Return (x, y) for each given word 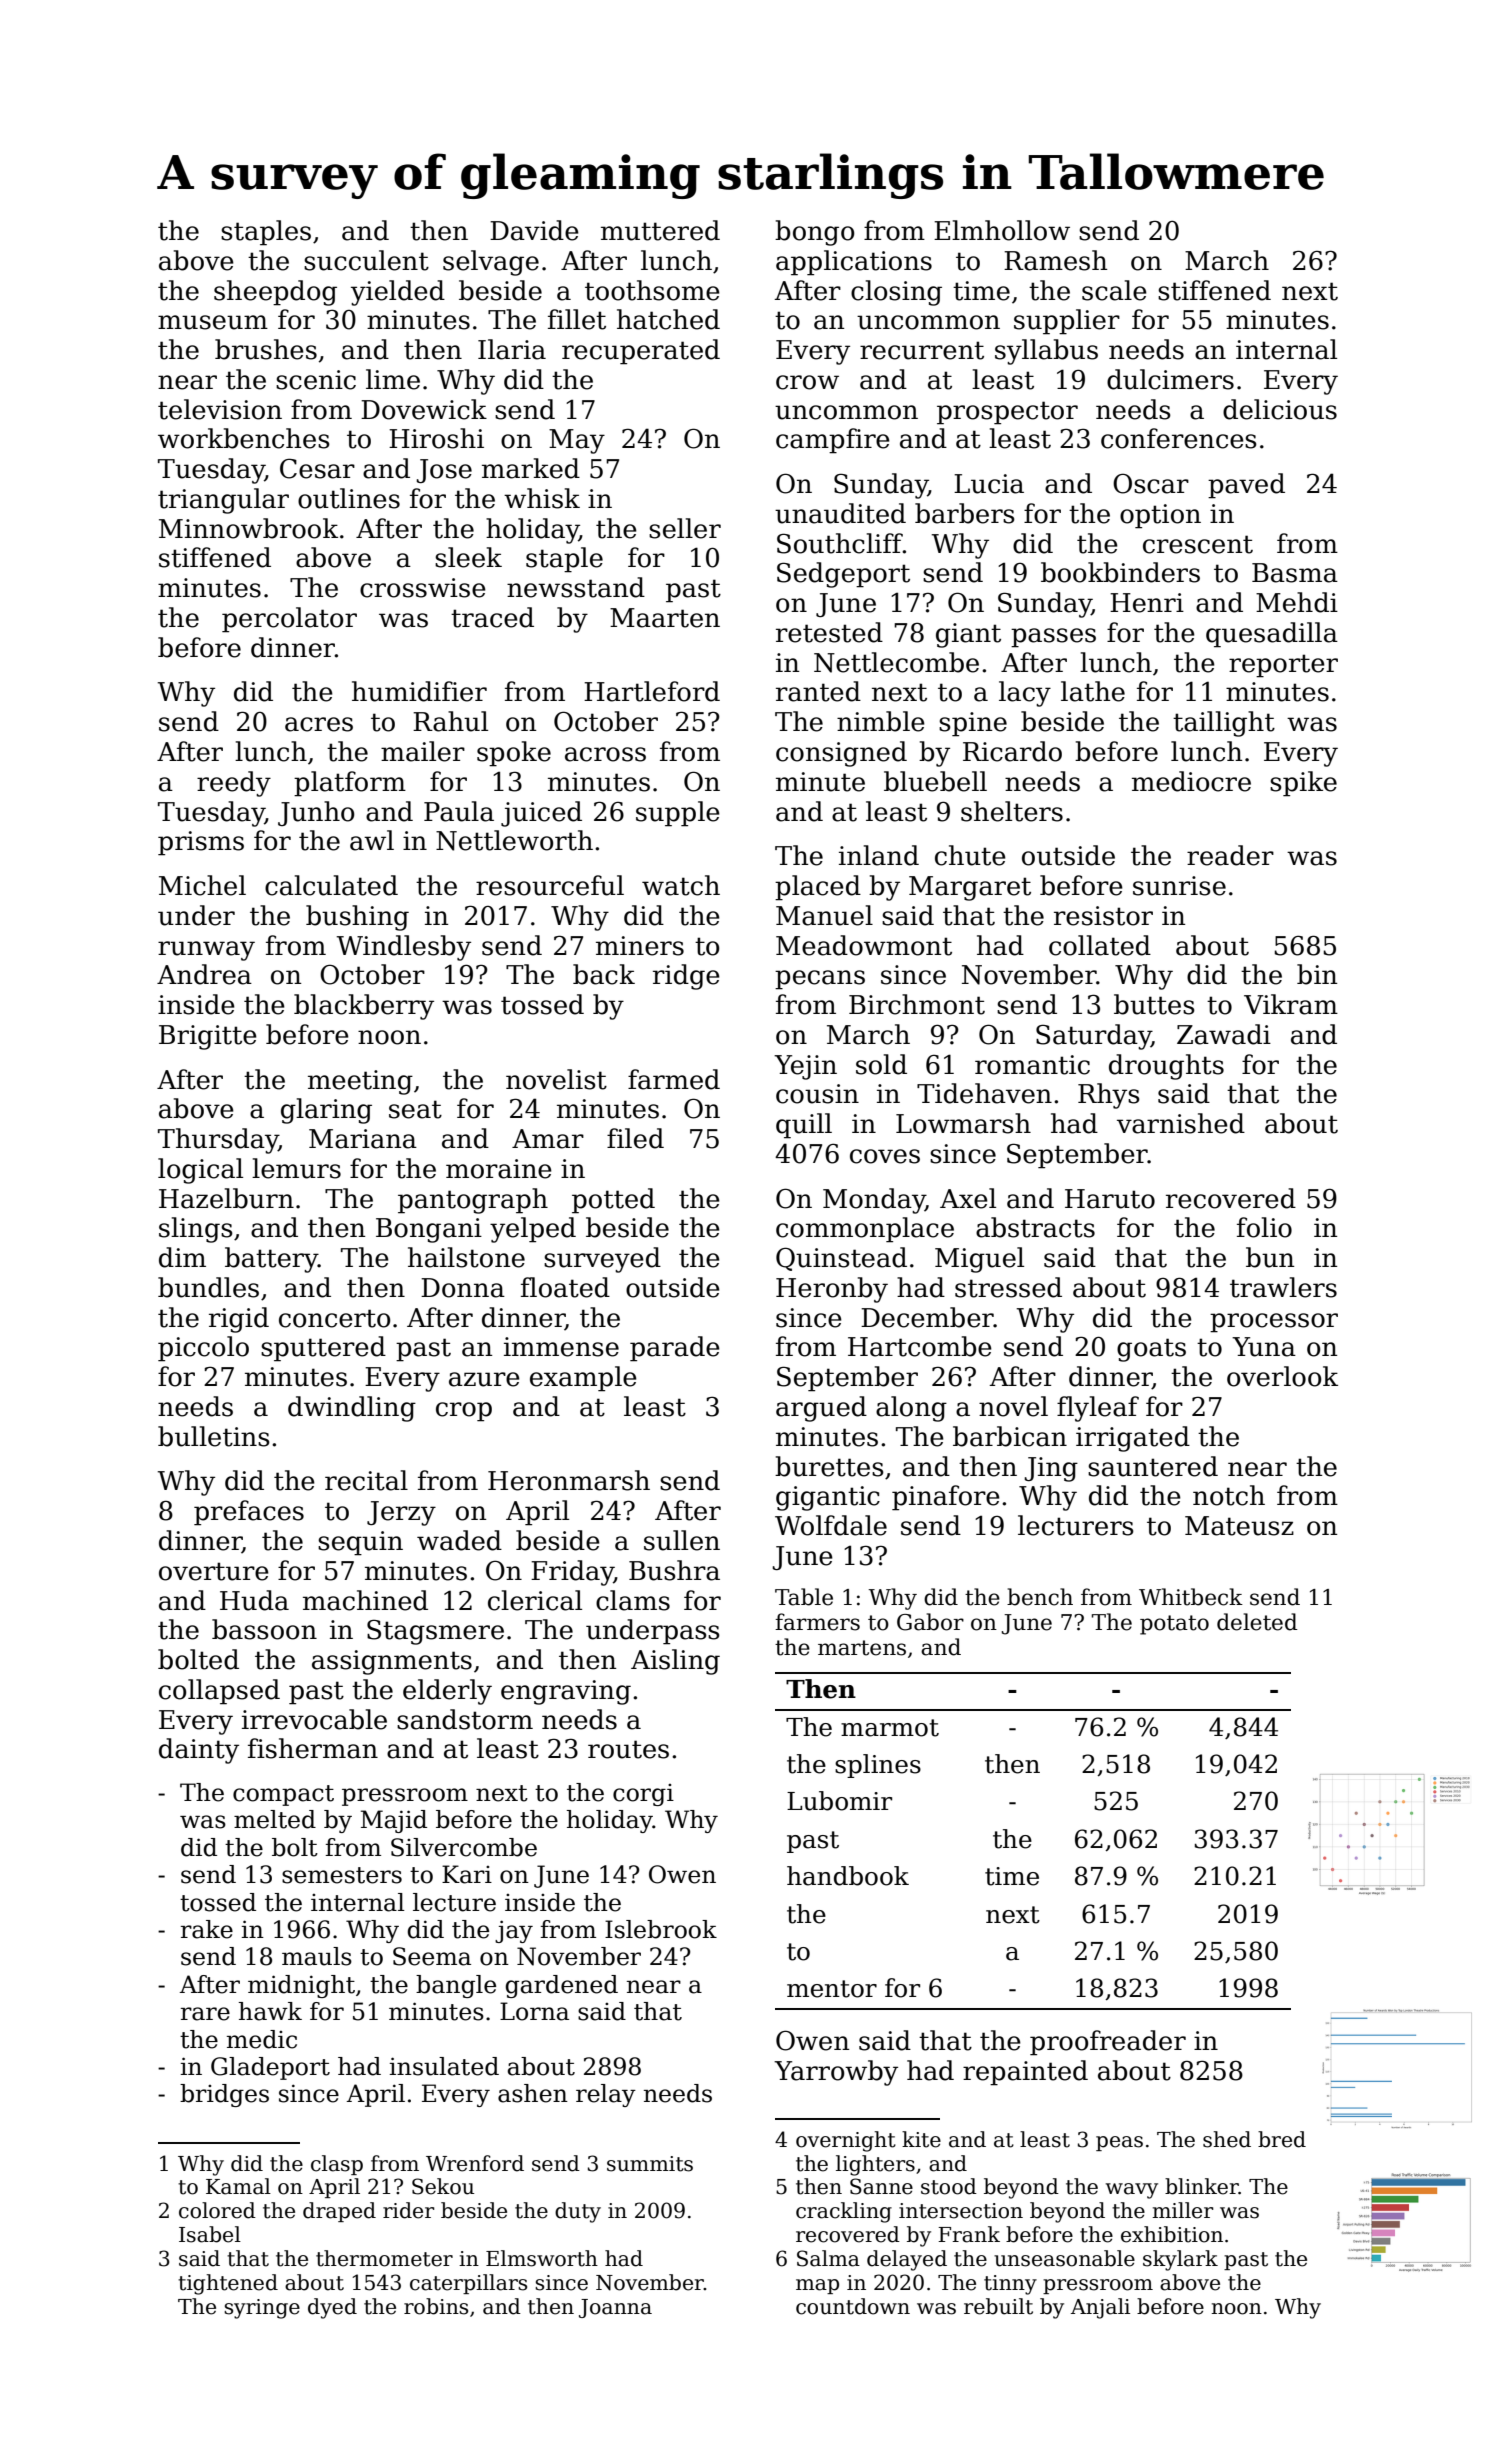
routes (628, 1749)
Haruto (1110, 1199)
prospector (1007, 413)
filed (635, 1138)
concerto (334, 1318)
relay (606, 2095)
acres (319, 724)
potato (1174, 1625)
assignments (392, 1662)
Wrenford (475, 2163)
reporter (1283, 666)
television (220, 409)
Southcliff (840, 543)
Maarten (665, 618)
